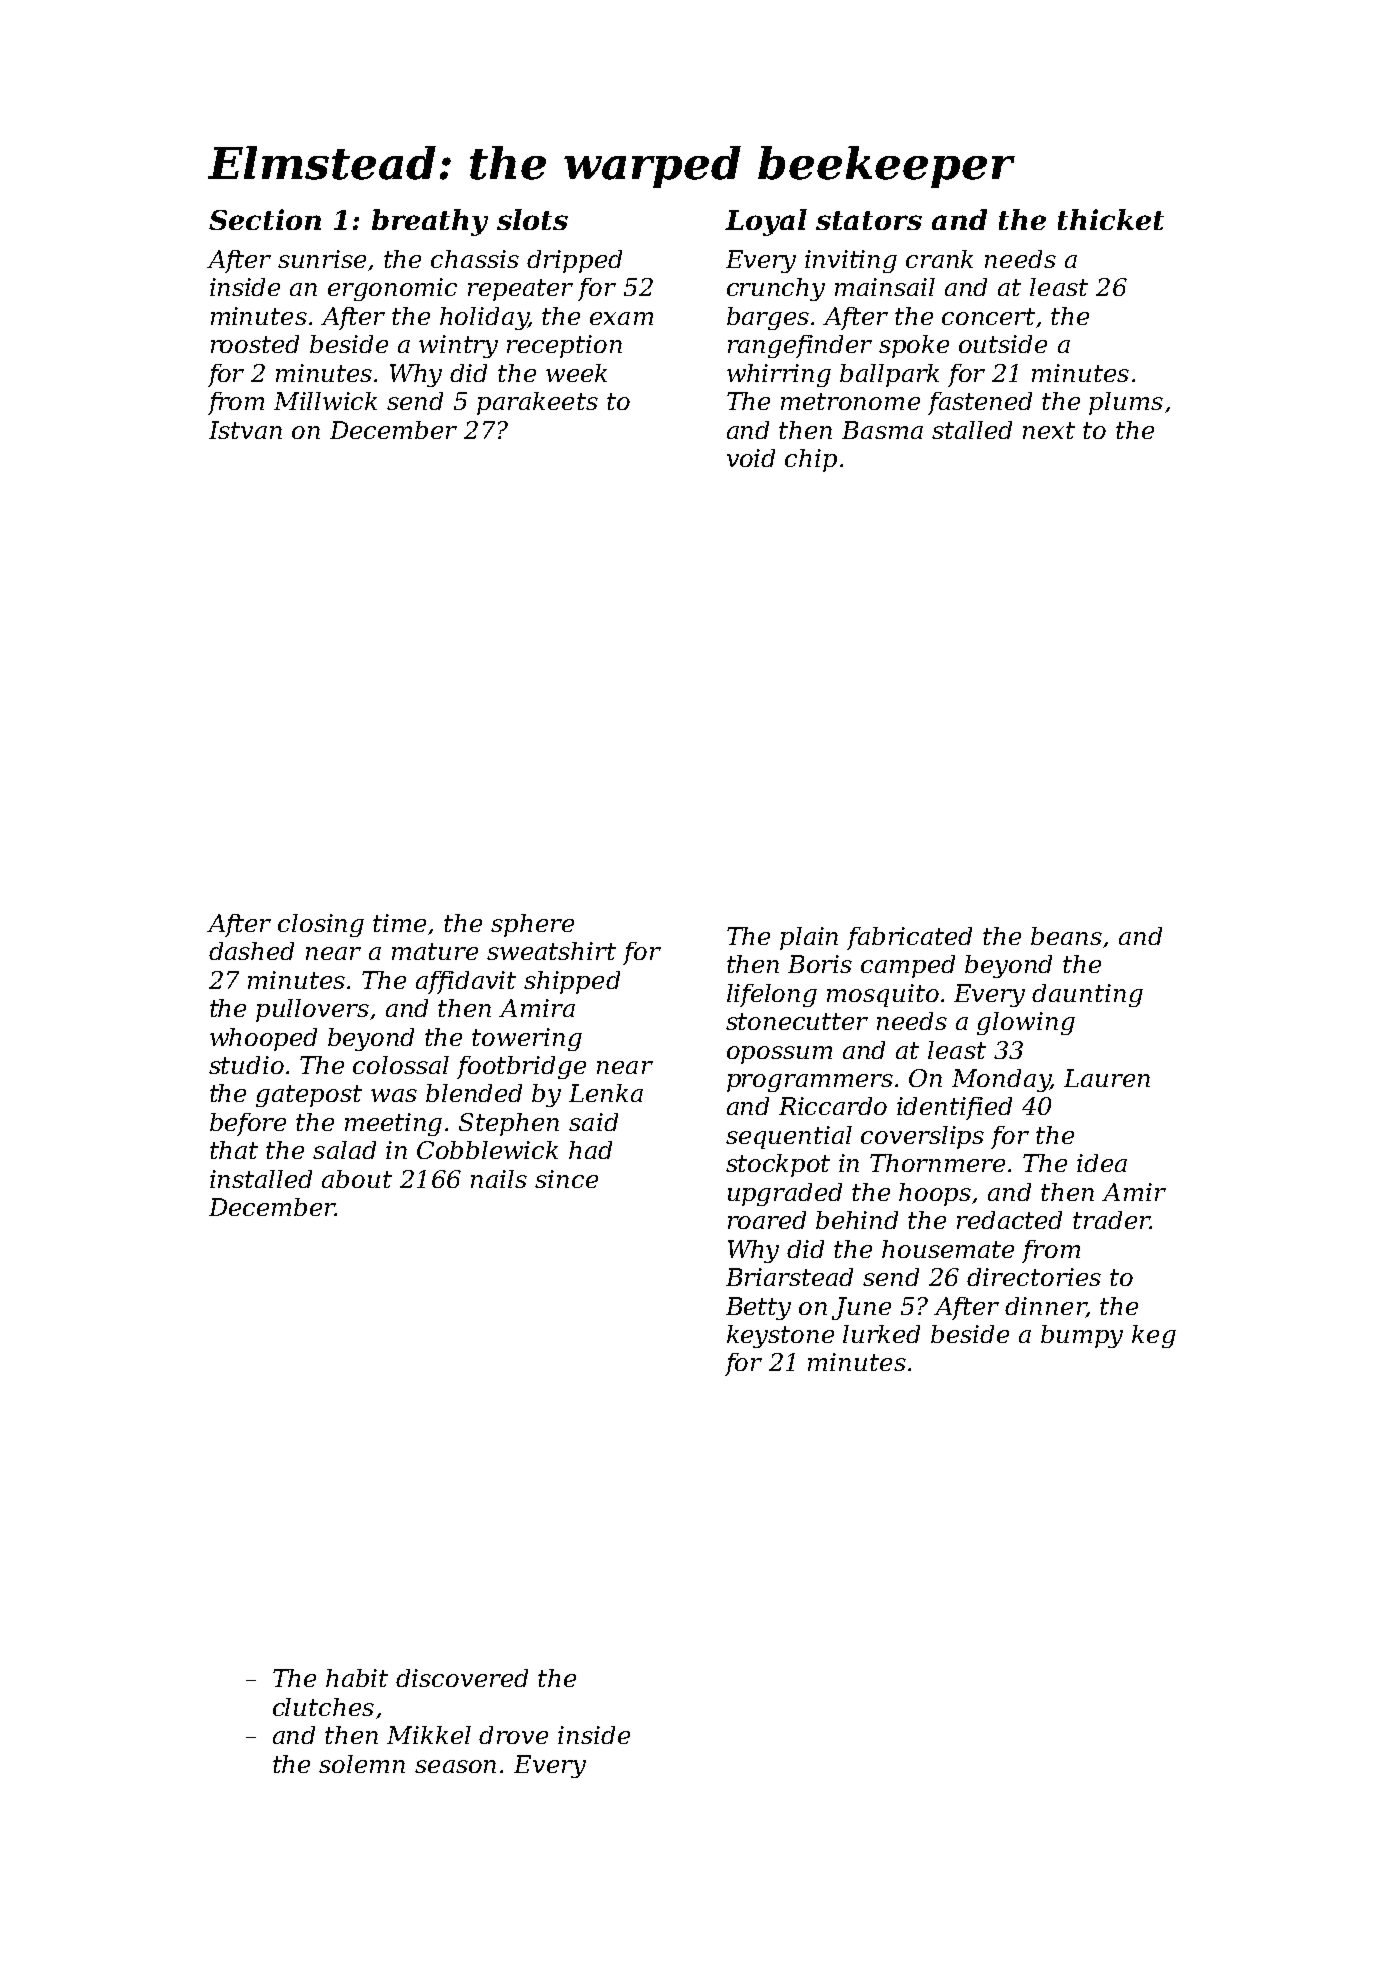 This screenshot has height=1969, width=1386. I want to click on stators, so click(869, 220).
